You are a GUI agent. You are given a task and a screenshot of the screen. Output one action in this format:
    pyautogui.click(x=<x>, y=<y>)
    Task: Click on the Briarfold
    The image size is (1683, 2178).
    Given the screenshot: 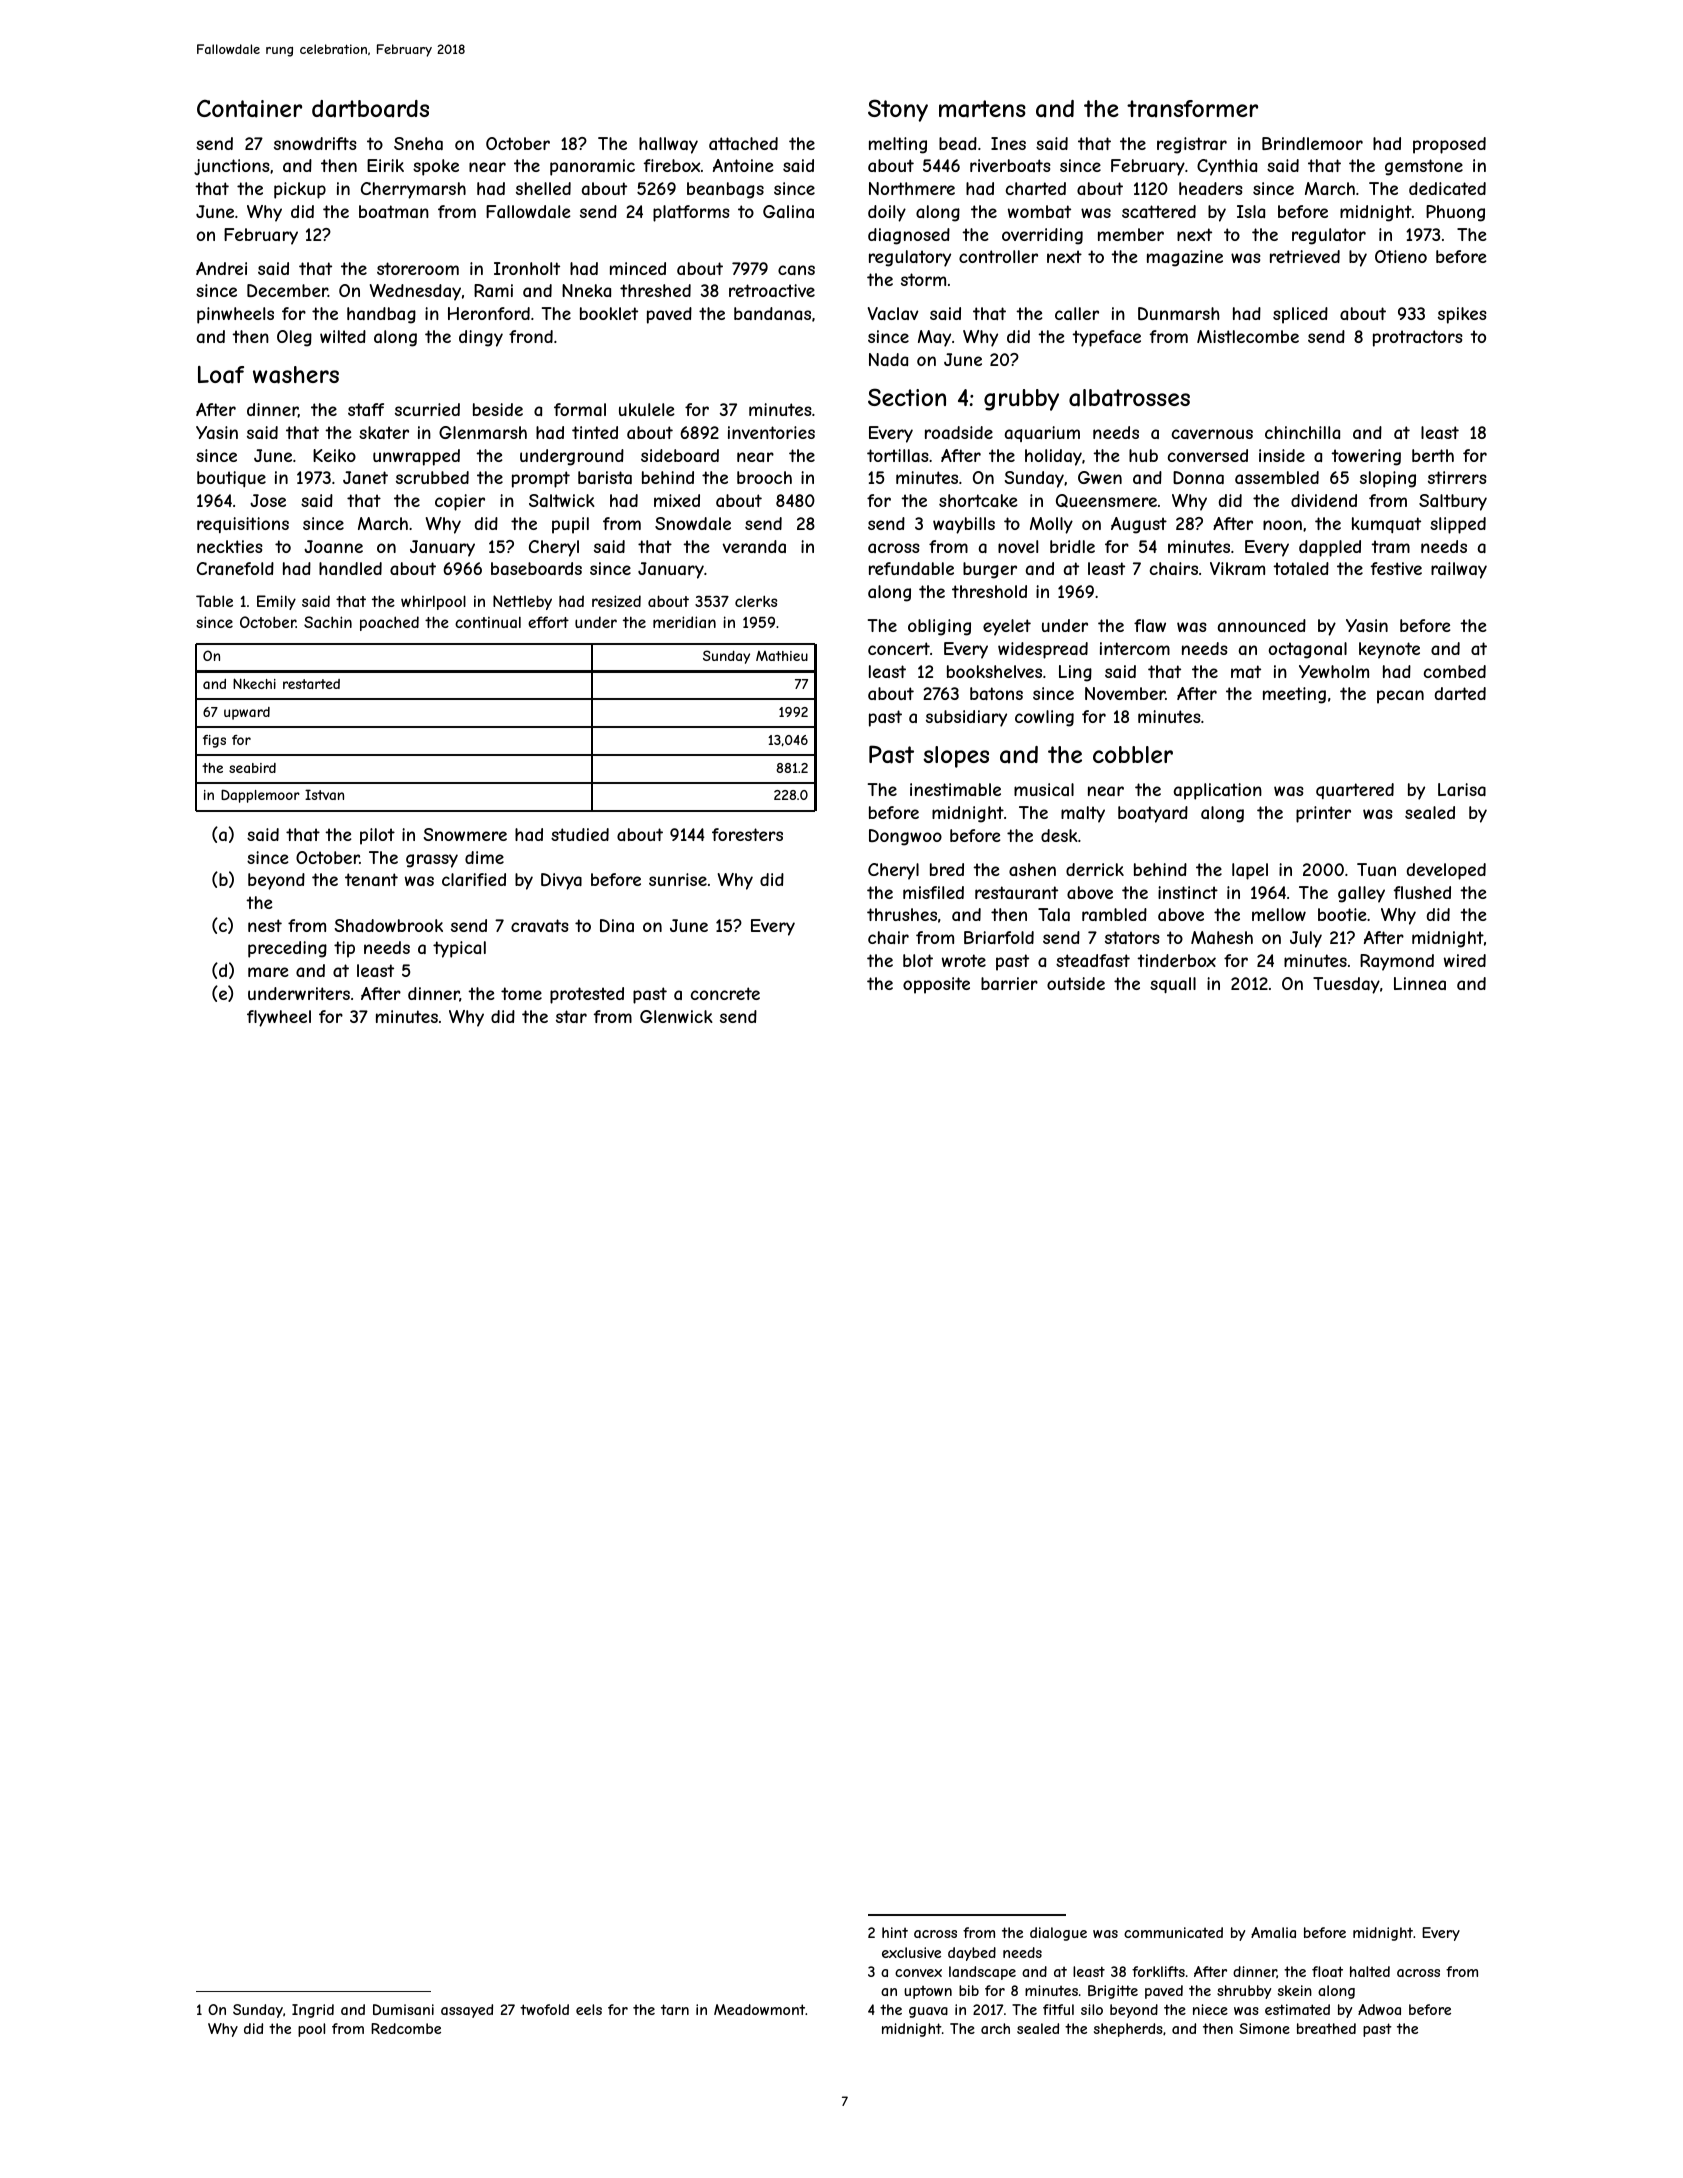 What is the action you would take?
    pyautogui.click(x=999, y=937)
